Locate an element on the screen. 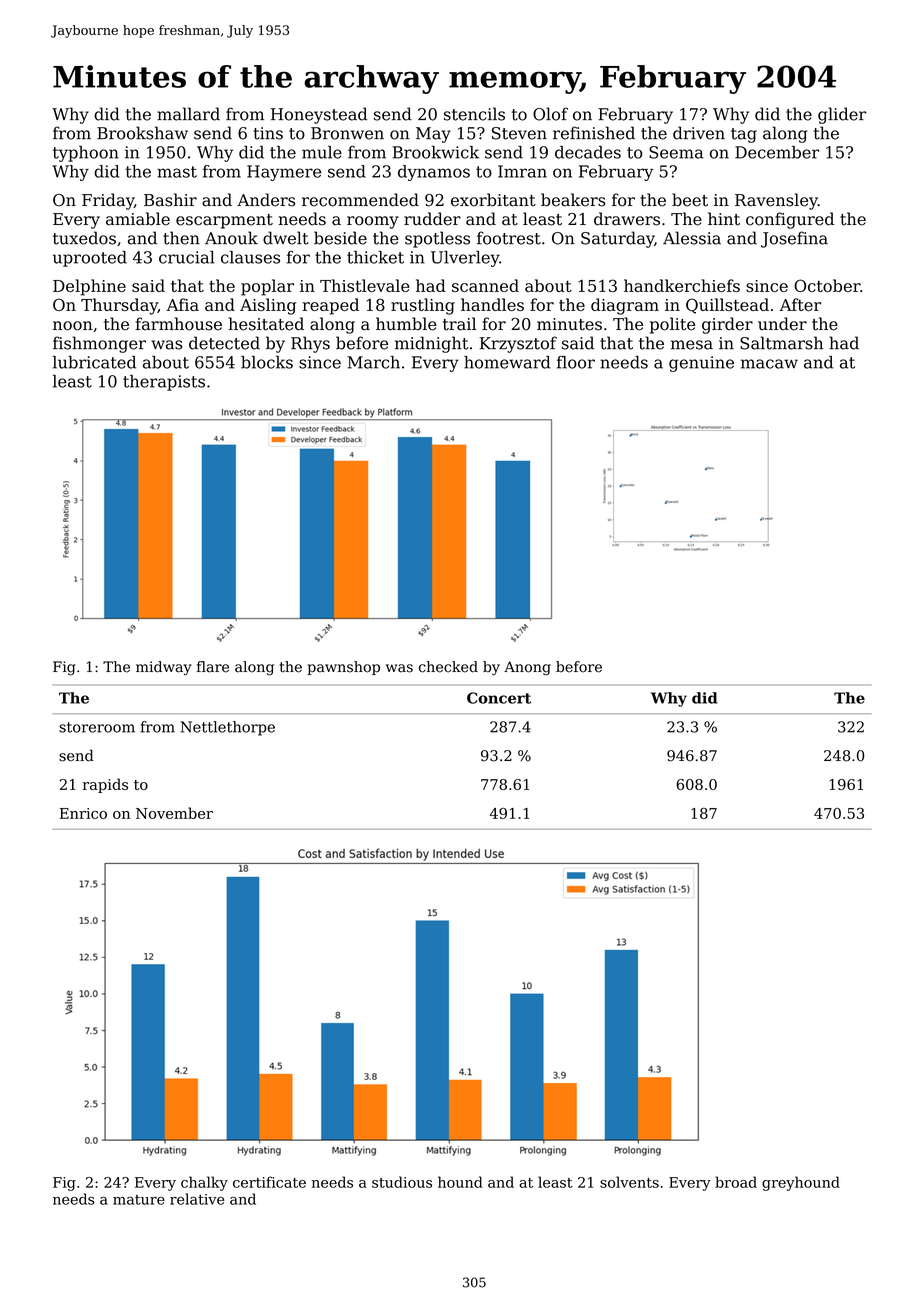  macaw is located at coordinates (769, 364).
